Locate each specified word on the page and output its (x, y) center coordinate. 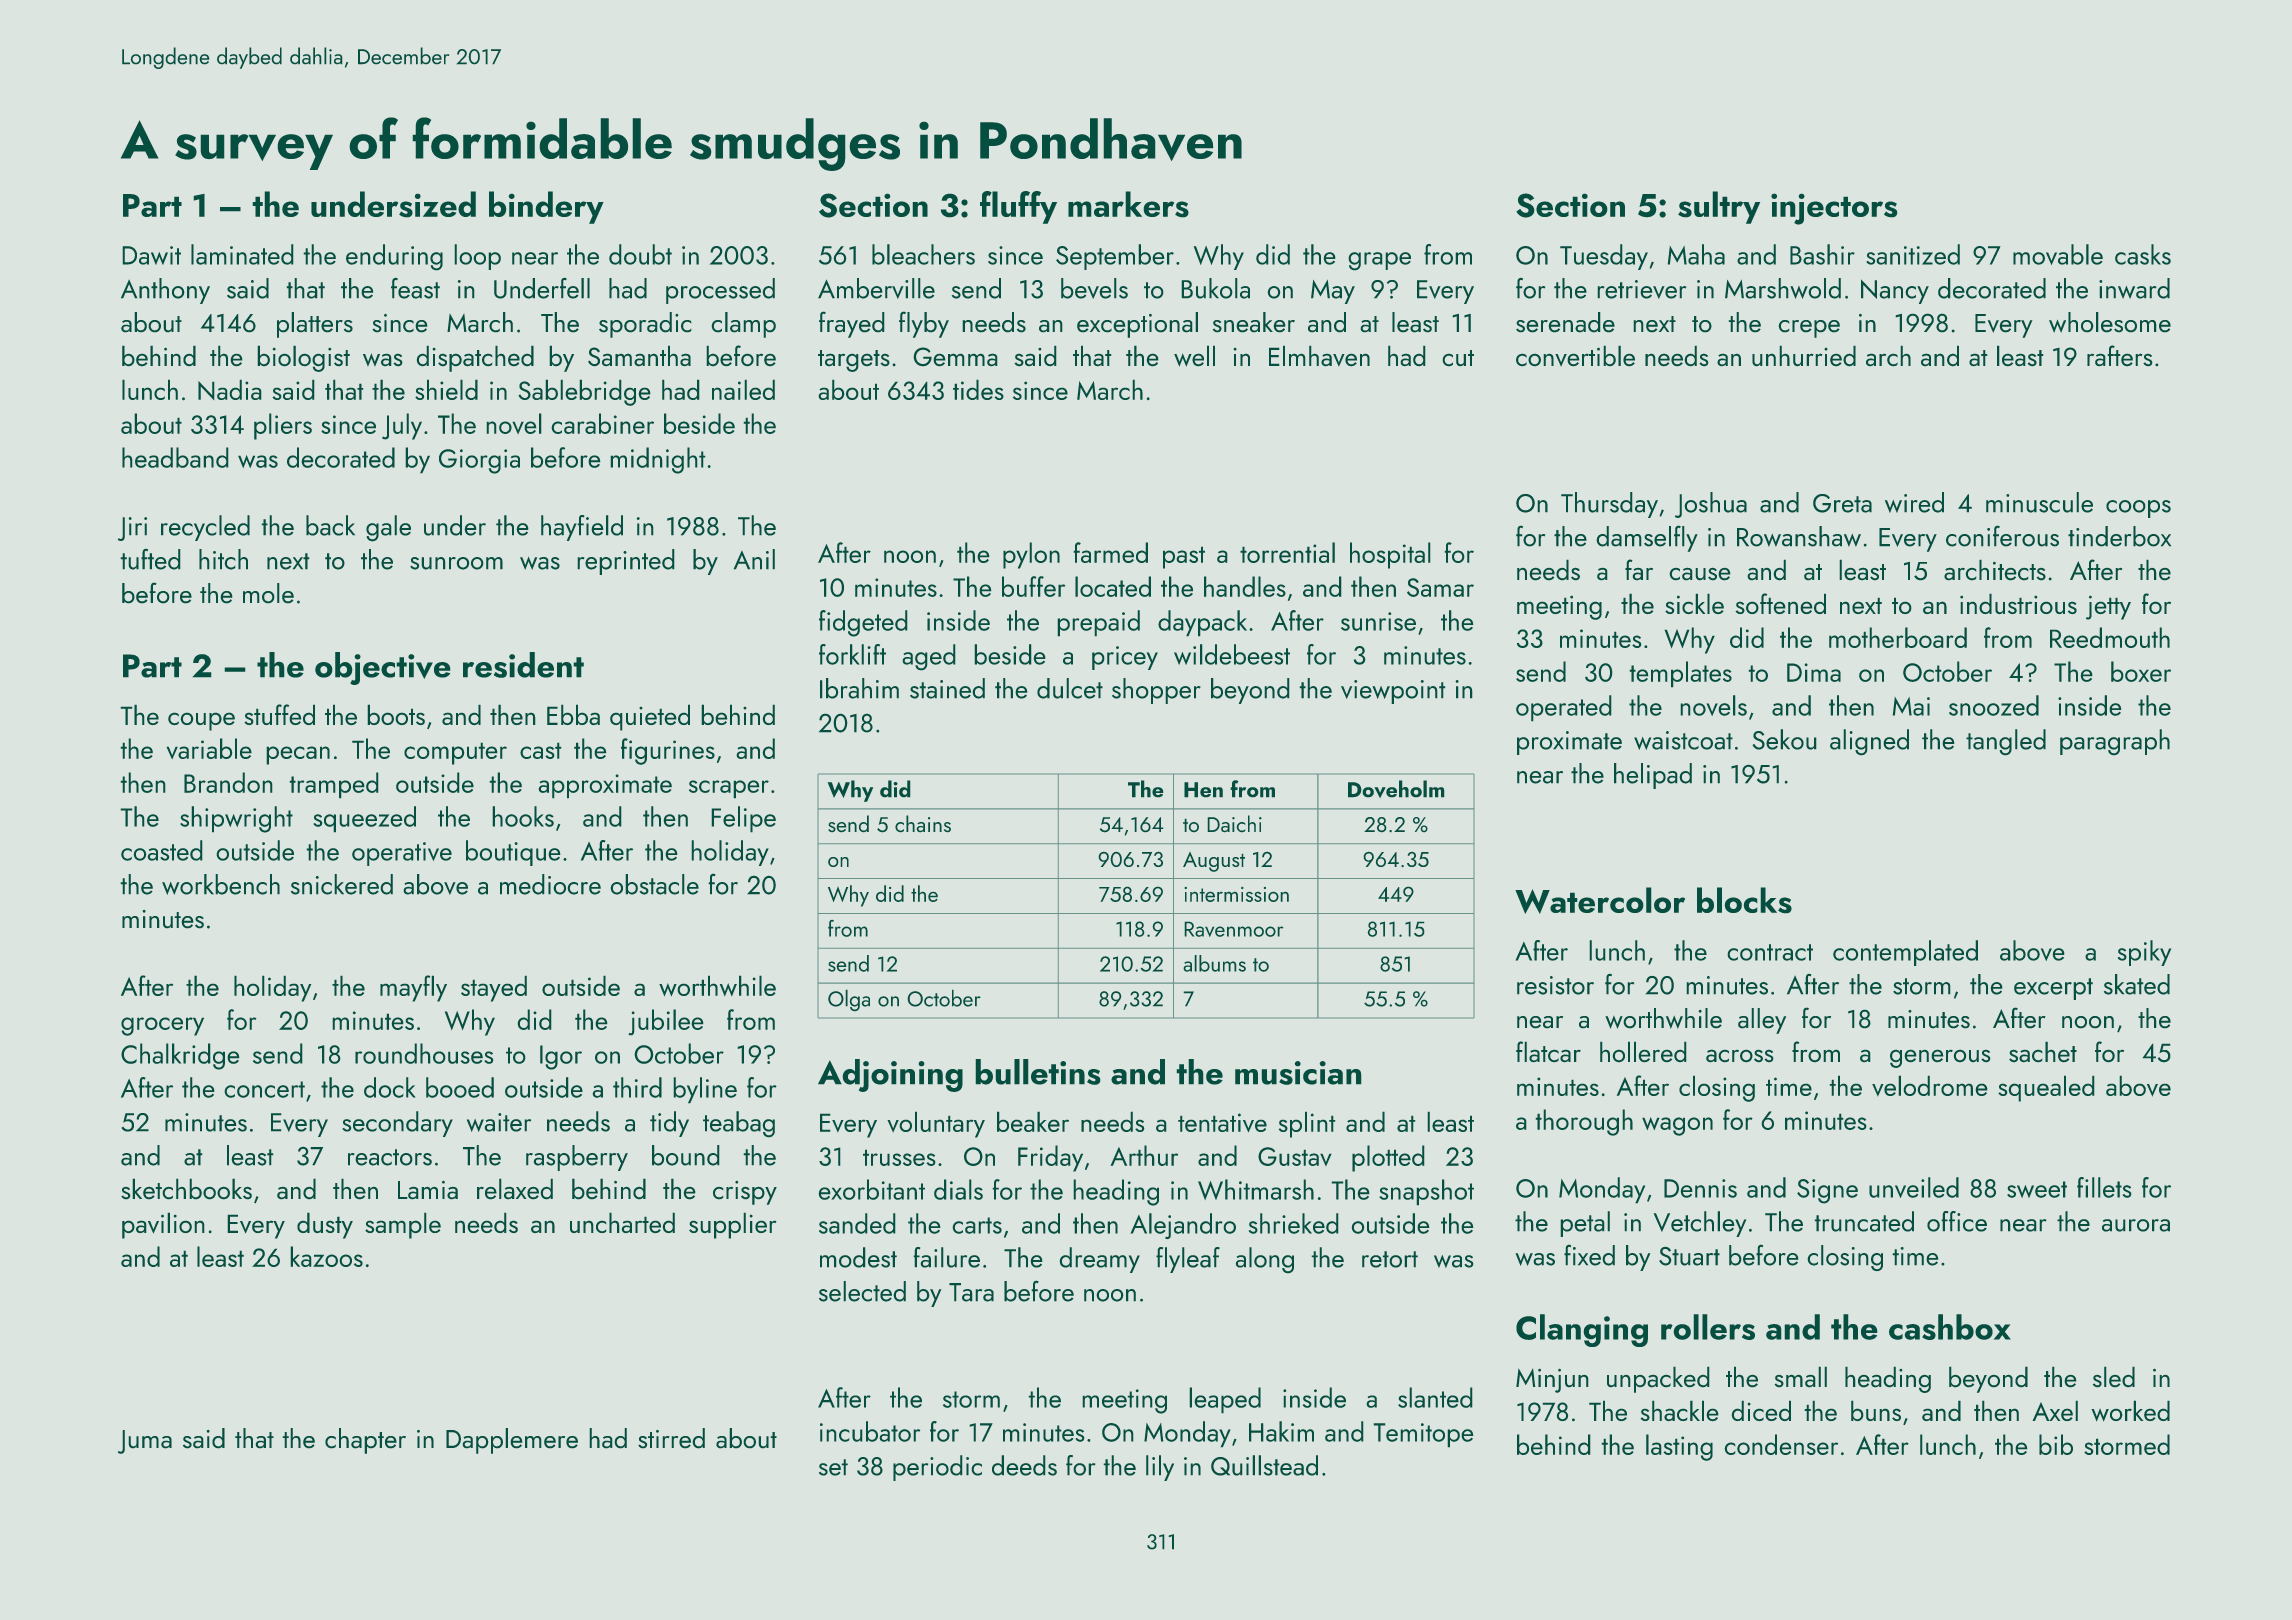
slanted (1435, 1397)
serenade (1565, 322)
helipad (1653, 776)
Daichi (1234, 824)
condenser (1781, 1444)
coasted (162, 850)
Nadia (230, 389)
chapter (365, 1441)
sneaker (1254, 322)
